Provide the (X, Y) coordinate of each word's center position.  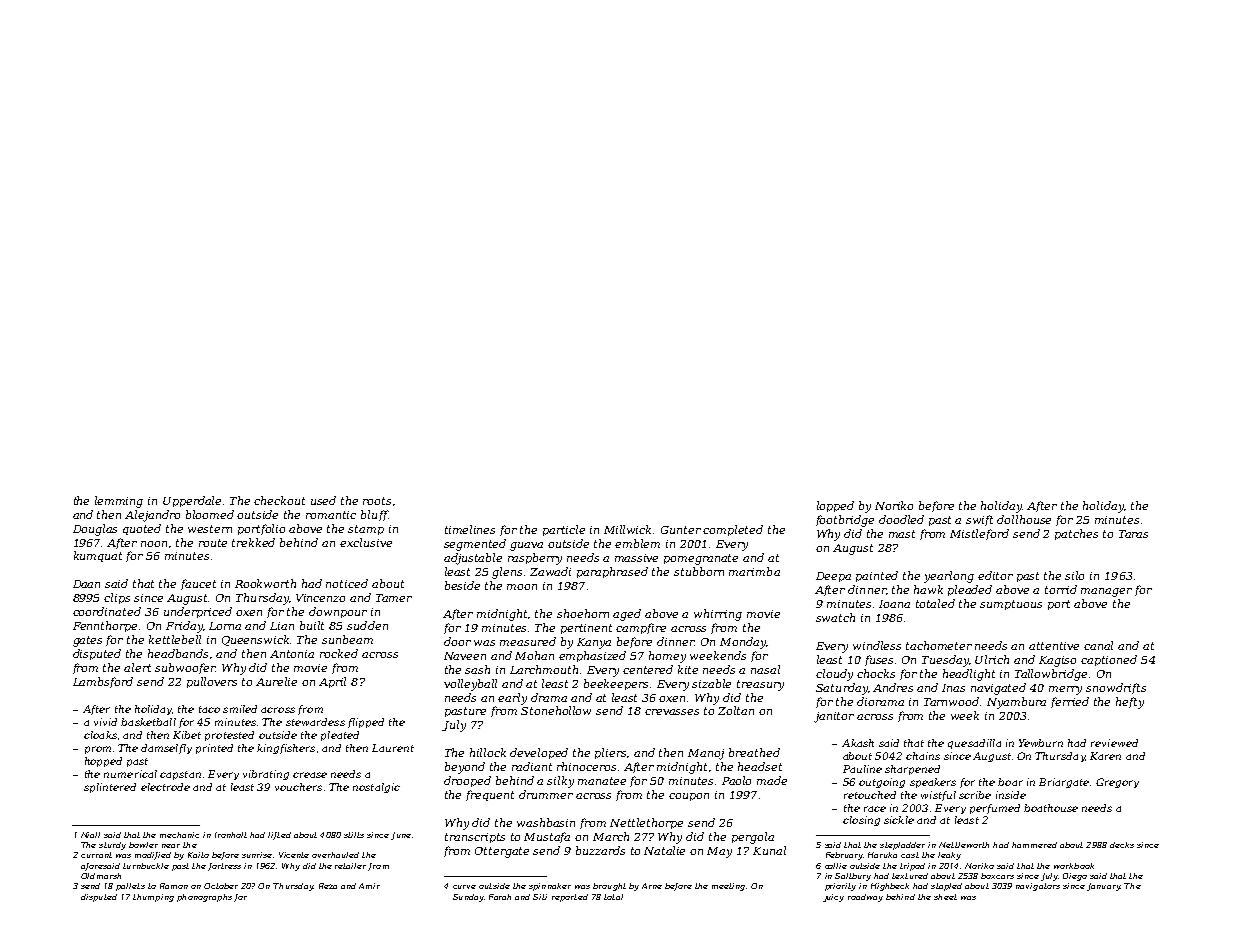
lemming (119, 502)
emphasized (592, 656)
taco (209, 709)
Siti (540, 897)
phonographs (204, 898)
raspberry (535, 559)
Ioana (894, 604)
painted (877, 576)
